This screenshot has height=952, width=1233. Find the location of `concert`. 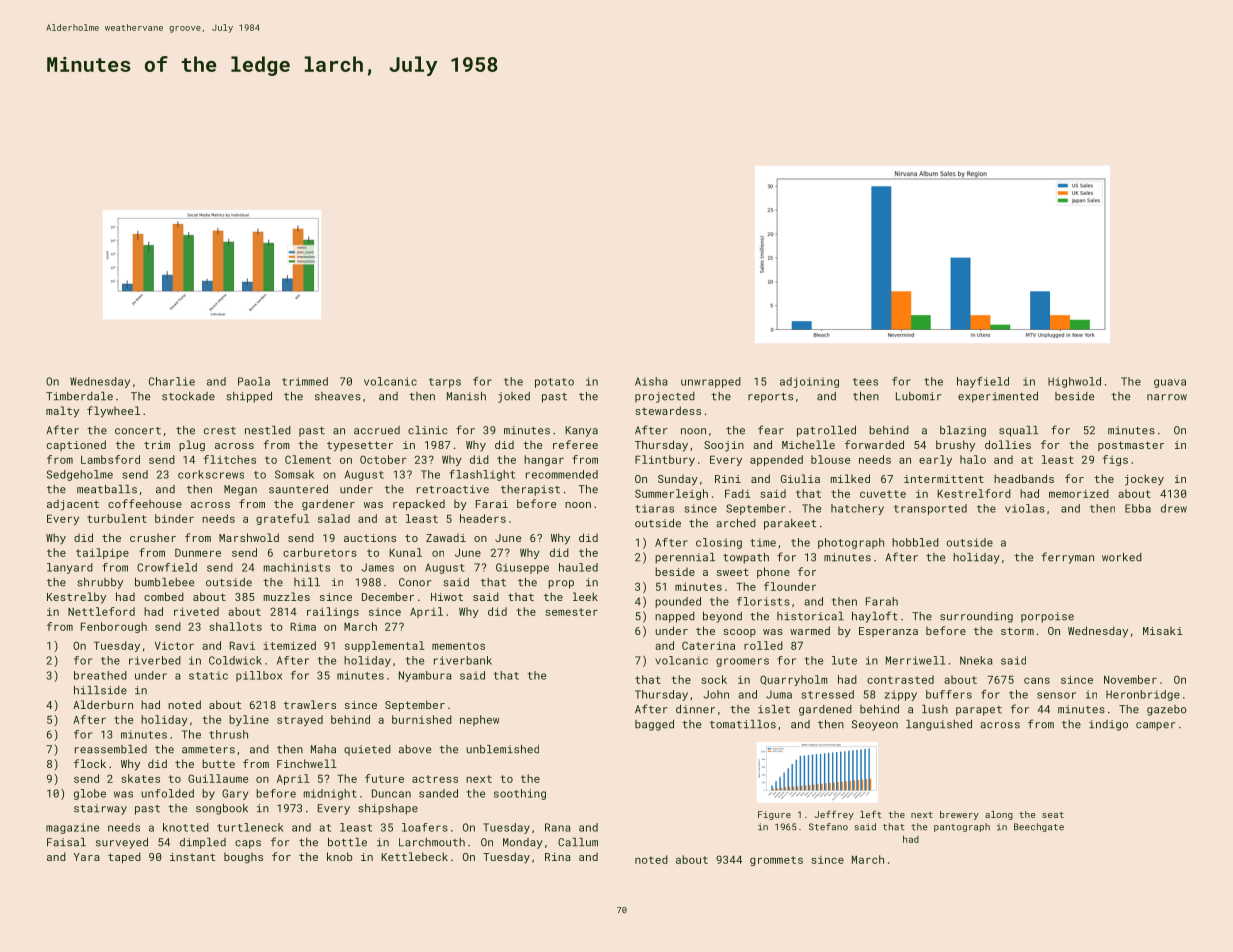

concert is located at coordinates (138, 431).
